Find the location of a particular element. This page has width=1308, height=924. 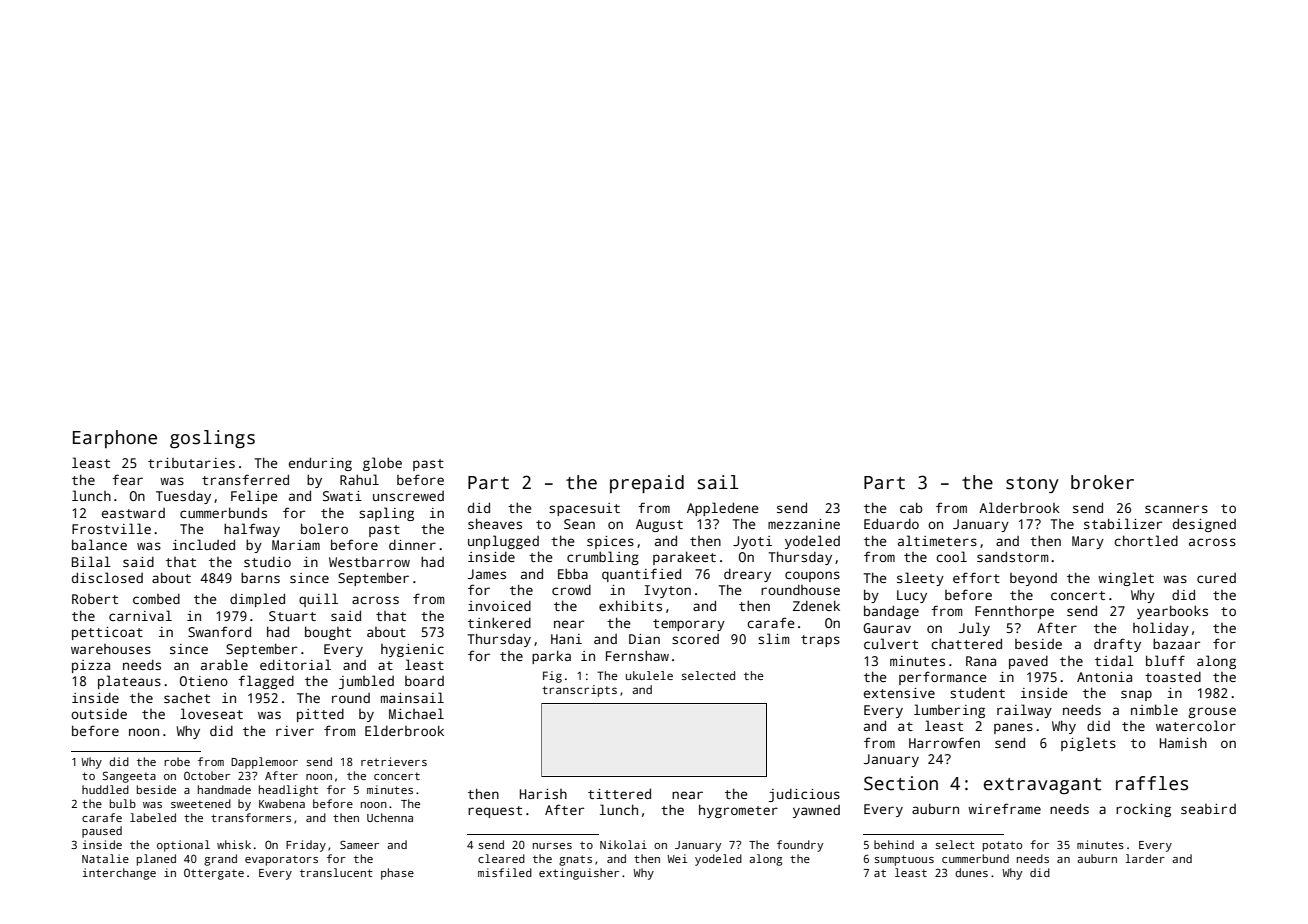

prepaid is located at coordinates (647, 484).
